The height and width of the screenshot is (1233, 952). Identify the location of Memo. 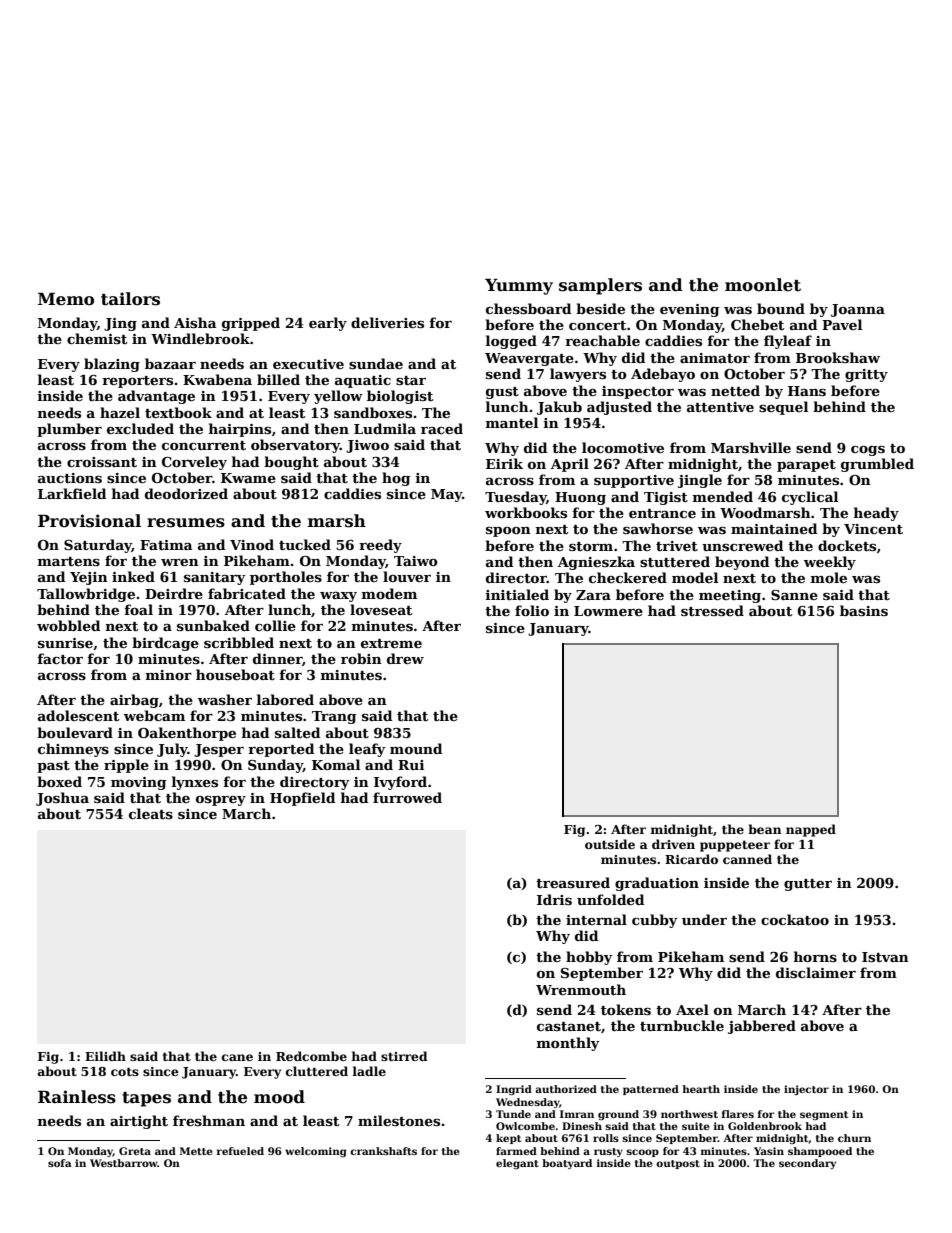
(66, 299).
